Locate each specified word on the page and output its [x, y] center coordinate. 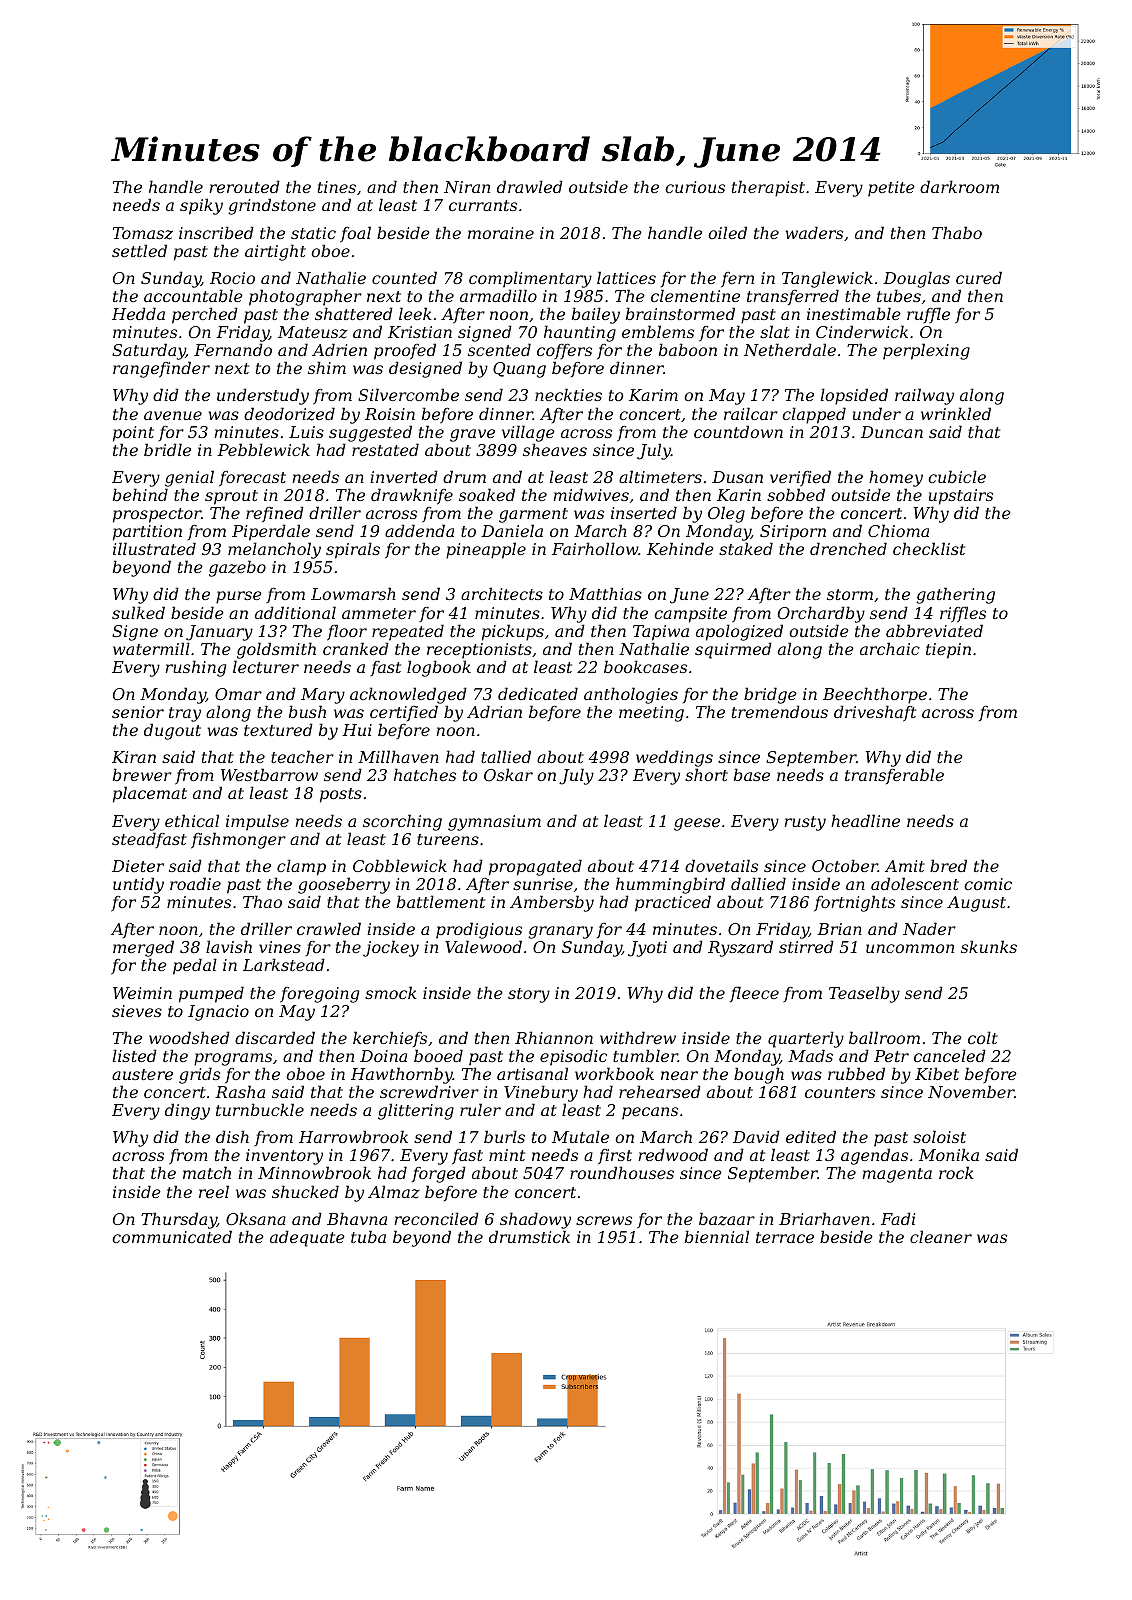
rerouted [244, 186]
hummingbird [670, 885]
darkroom [959, 186]
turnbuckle [260, 1109]
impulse [257, 822]
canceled [950, 1055]
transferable [894, 776]
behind [140, 494]
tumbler [645, 1055]
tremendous [780, 711]
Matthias [605, 593]
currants [483, 205]
